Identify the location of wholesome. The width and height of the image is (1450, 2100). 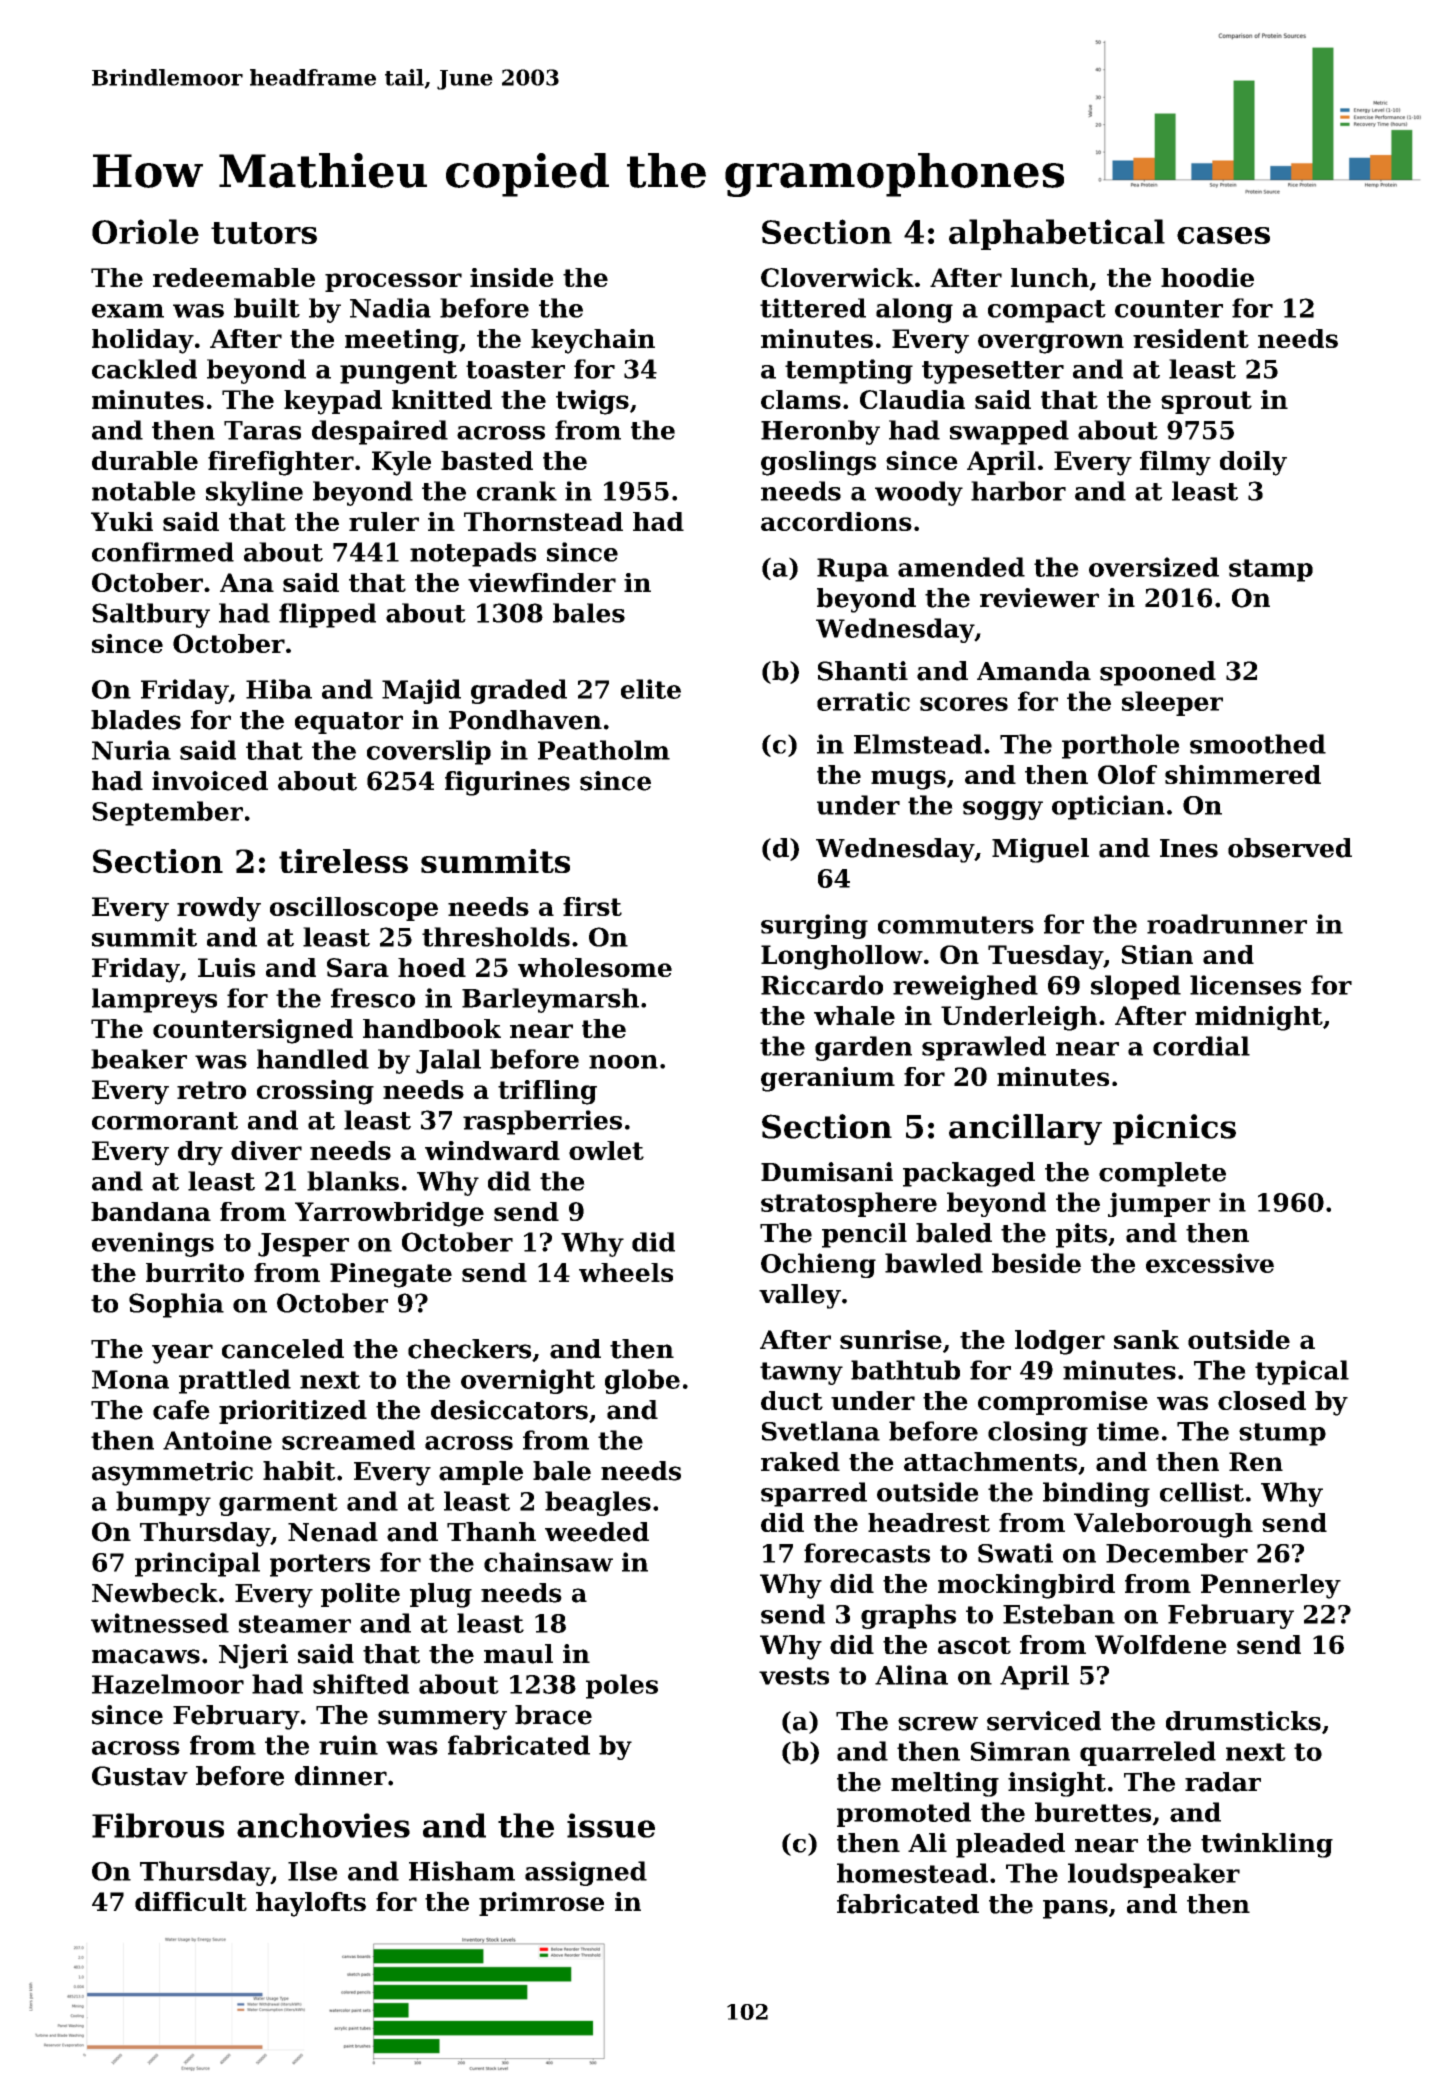
(595, 967).
